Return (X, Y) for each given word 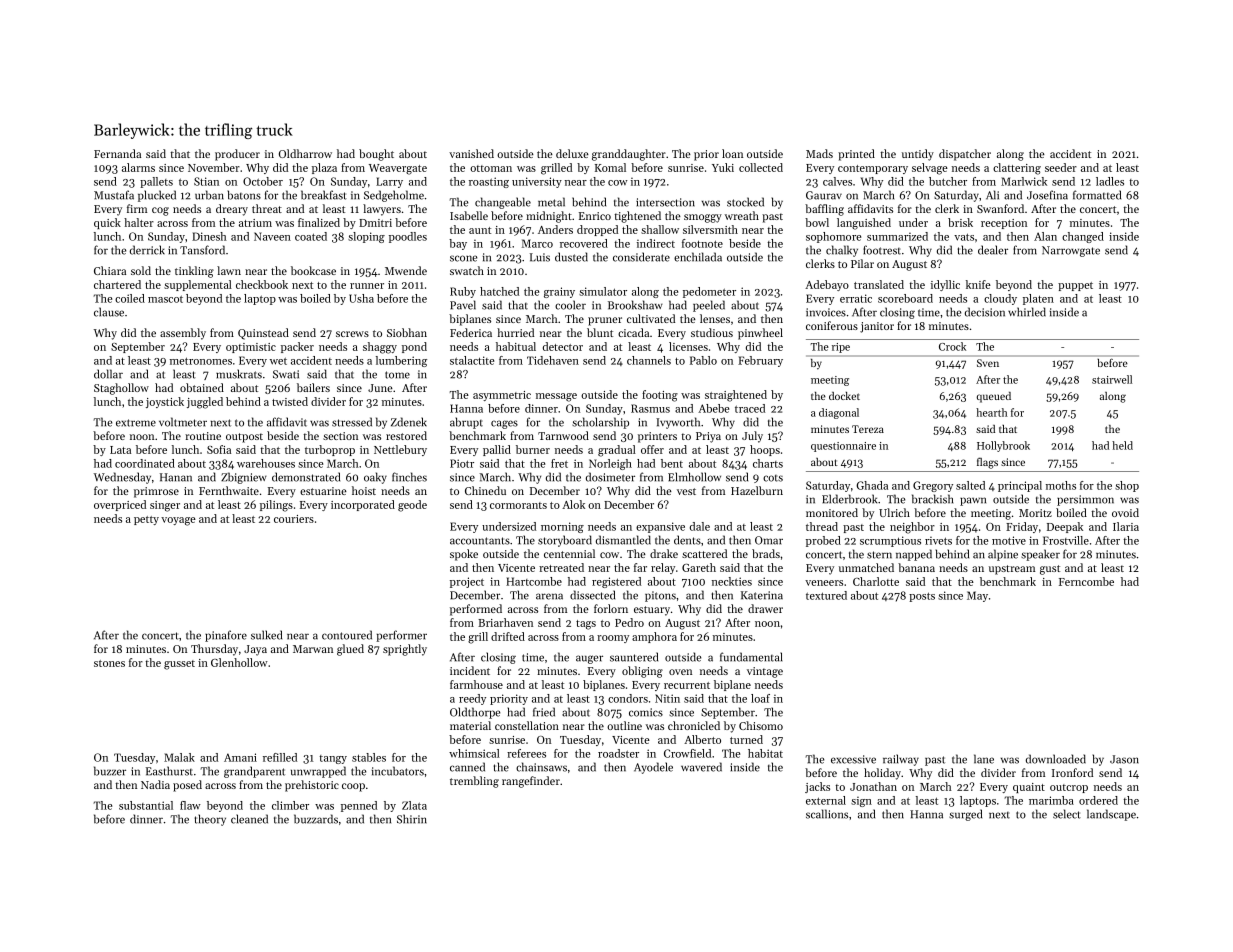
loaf (760, 698)
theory (210, 820)
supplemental (198, 285)
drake (664, 553)
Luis (540, 257)
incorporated (363, 505)
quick (107, 223)
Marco (537, 243)
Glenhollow (239, 662)
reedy (472, 699)
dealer (993, 250)
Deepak (1065, 527)
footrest (882, 250)
